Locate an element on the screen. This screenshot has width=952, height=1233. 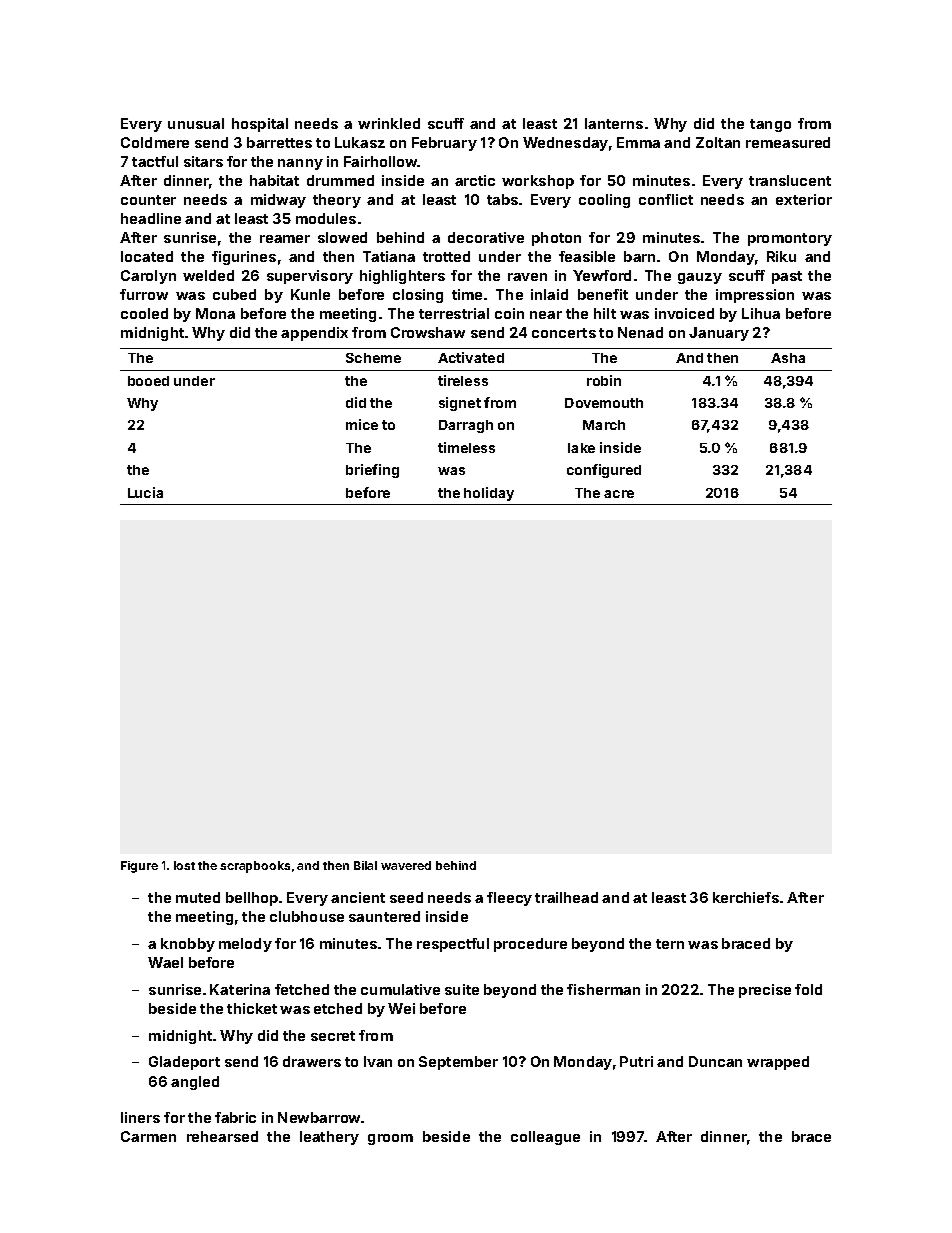
Asha is located at coordinates (788, 358).
